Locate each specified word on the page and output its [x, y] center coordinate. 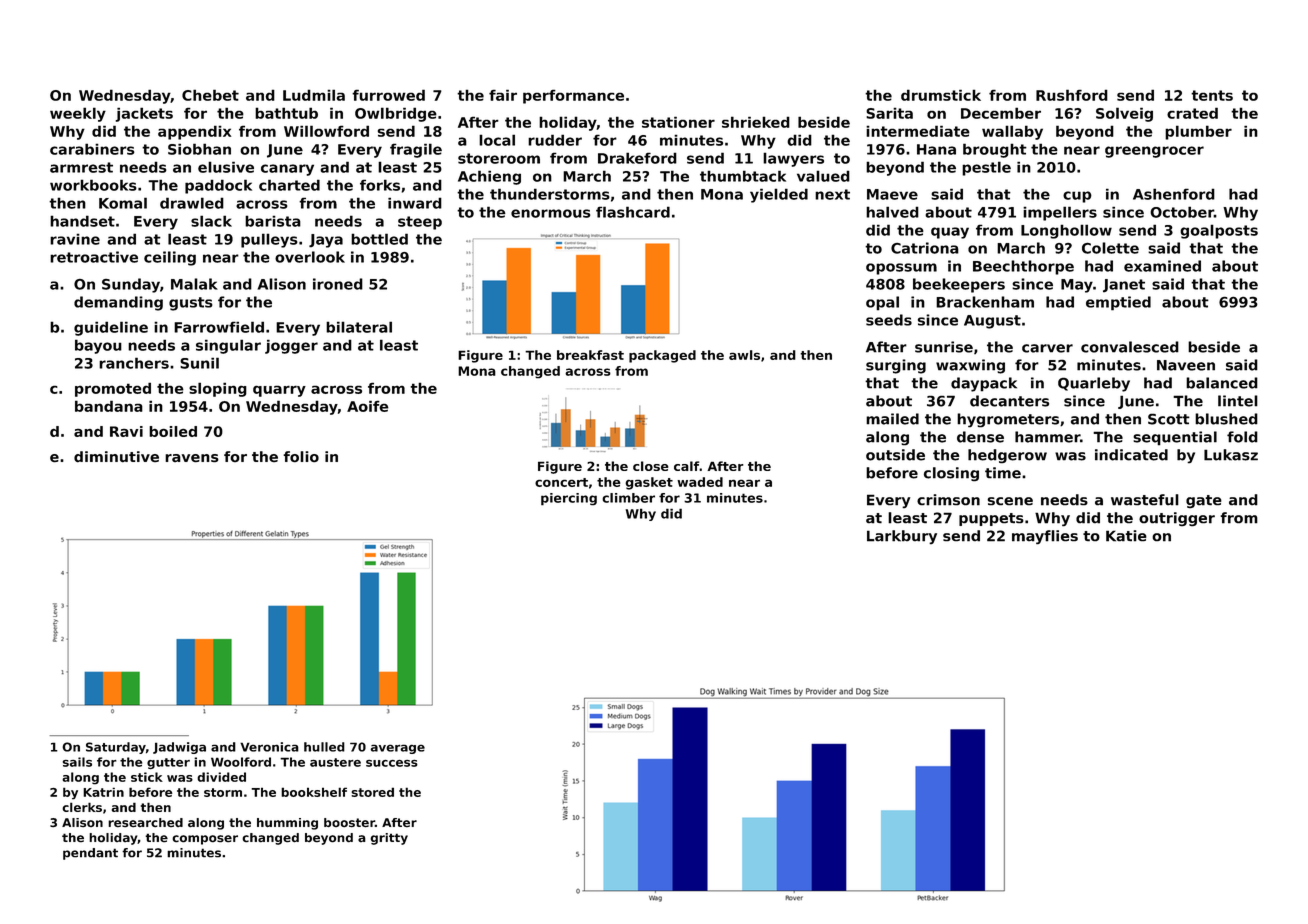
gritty [389, 839]
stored [372, 792]
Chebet [210, 95]
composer [205, 840]
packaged [662, 356]
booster [349, 822]
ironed [338, 284]
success [392, 763]
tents [1212, 95]
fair [503, 95]
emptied [1118, 303]
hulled [324, 747]
